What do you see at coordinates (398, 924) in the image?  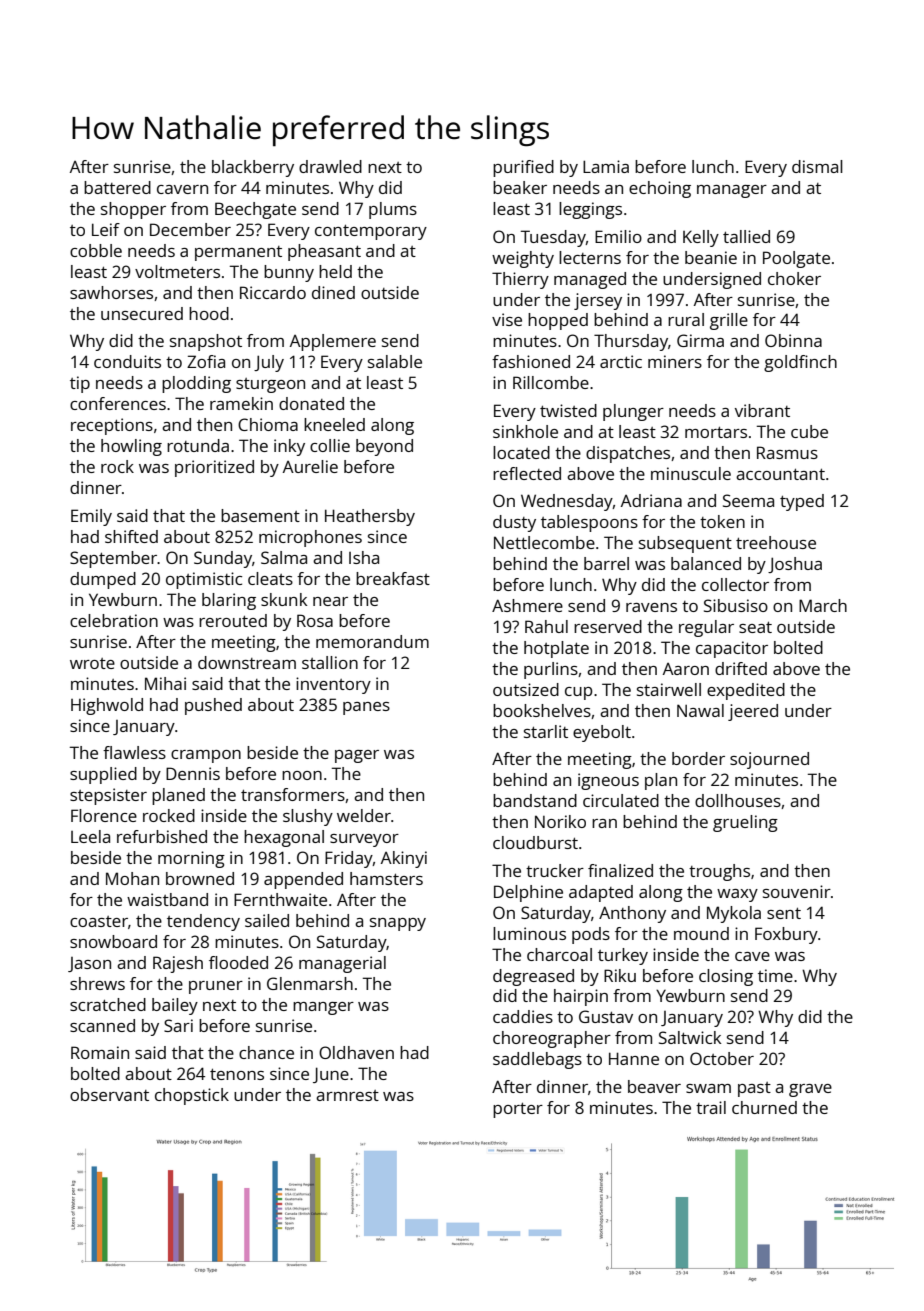 I see `snappy` at bounding box center [398, 924].
